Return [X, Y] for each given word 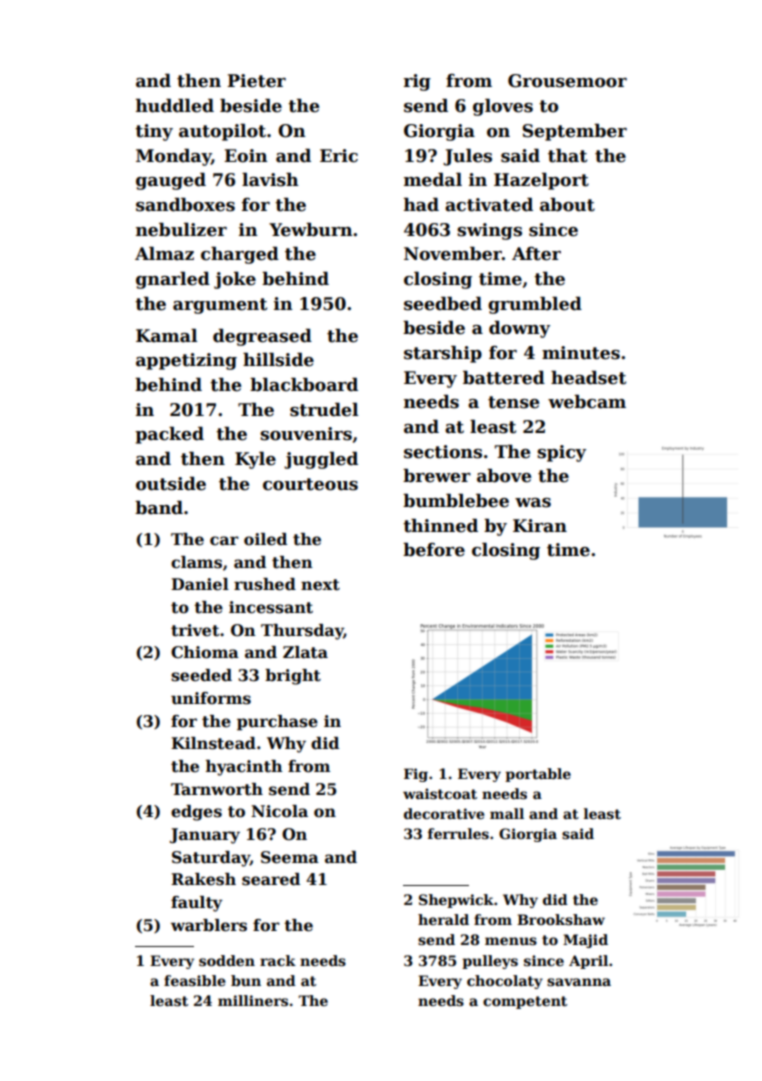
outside [171, 484]
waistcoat [440, 793]
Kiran [540, 526]
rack [278, 960]
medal [433, 180]
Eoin [245, 156]
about [567, 205]
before [434, 550]
